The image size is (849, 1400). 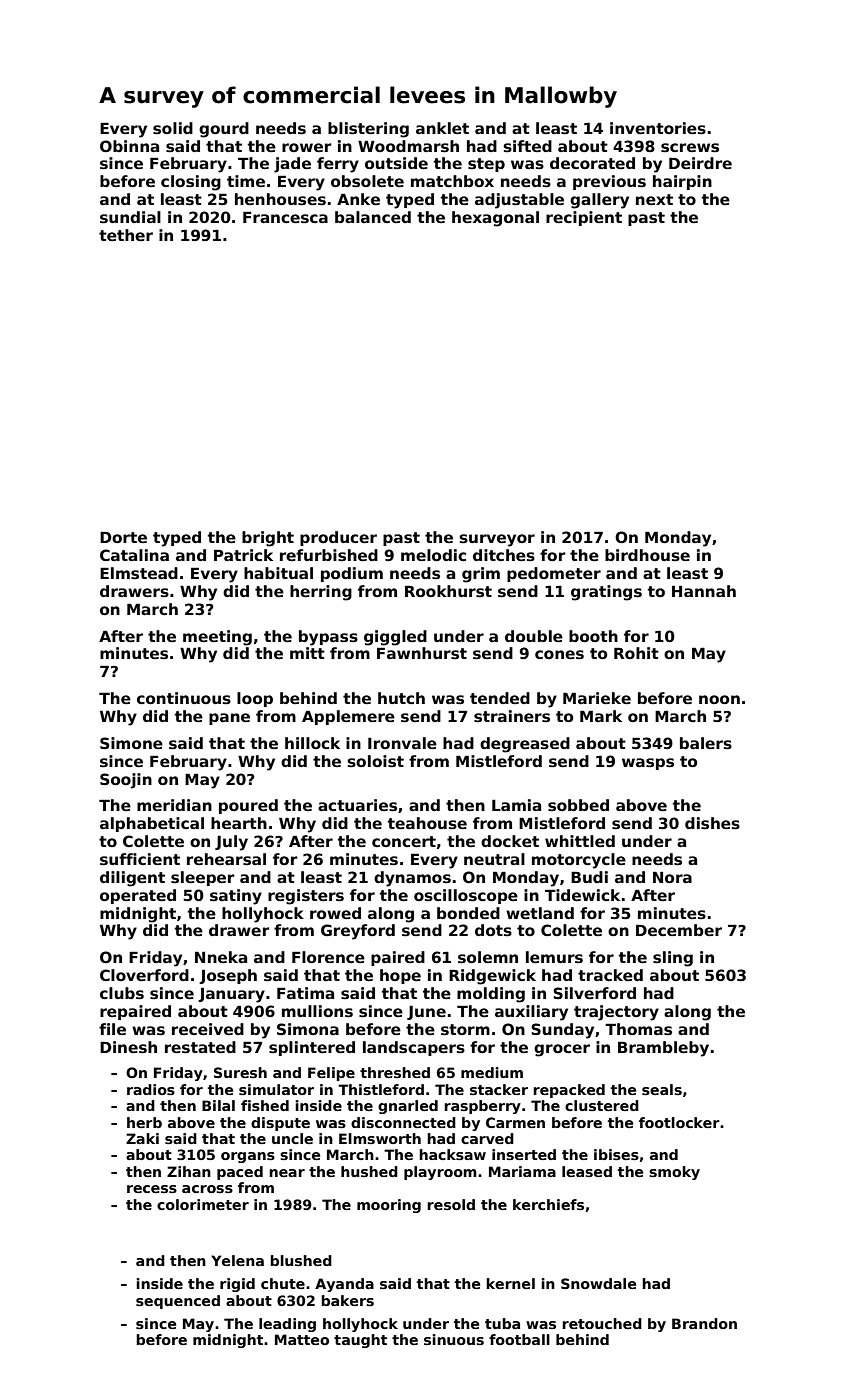 What do you see at coordinates (248, 806) in the screenshot?
I see `poured` at bounding box center [248, 806].
